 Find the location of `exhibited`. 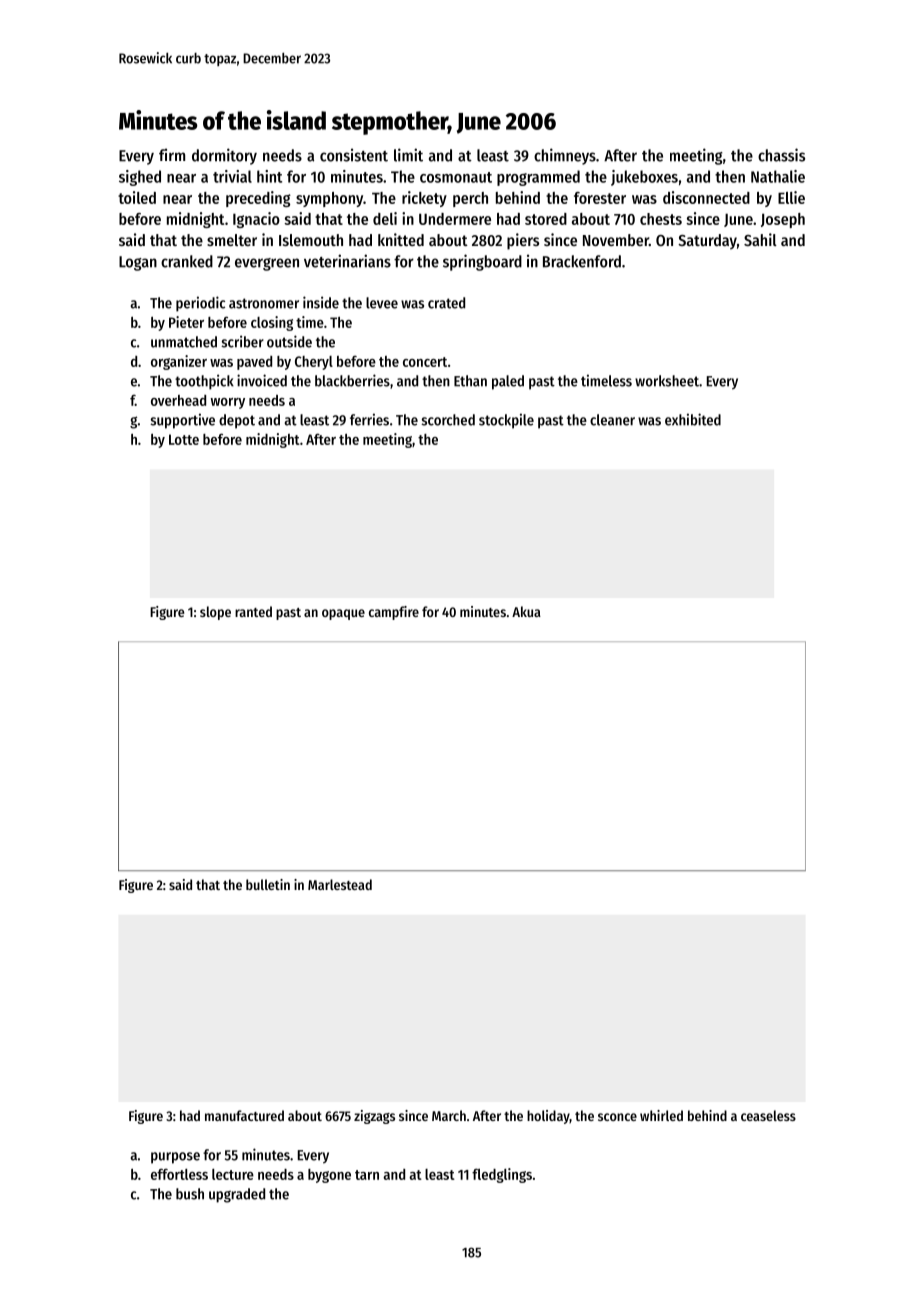

exhibited is located at coordinates (693, 419).
